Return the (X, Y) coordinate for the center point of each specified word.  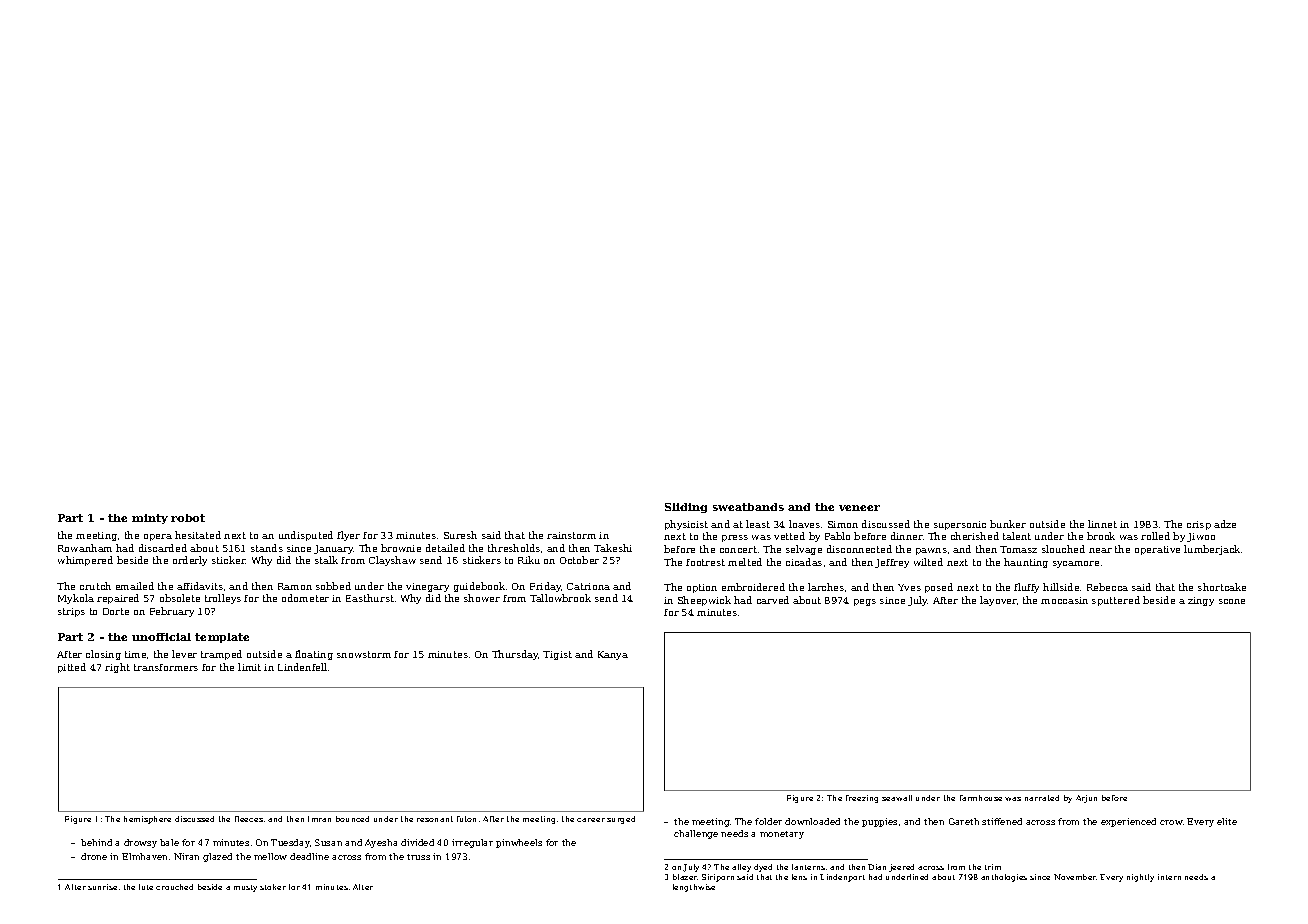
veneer (859, 508)
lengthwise (694, 888)
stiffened (1002, 821)
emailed (135, 586)
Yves (909, 587)
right (117, 668)
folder (768, 821)
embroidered (753, 587)
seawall (897, 798)
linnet (1102, 524)
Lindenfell (302, 667)
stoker (273, 887)
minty (150, 519)
